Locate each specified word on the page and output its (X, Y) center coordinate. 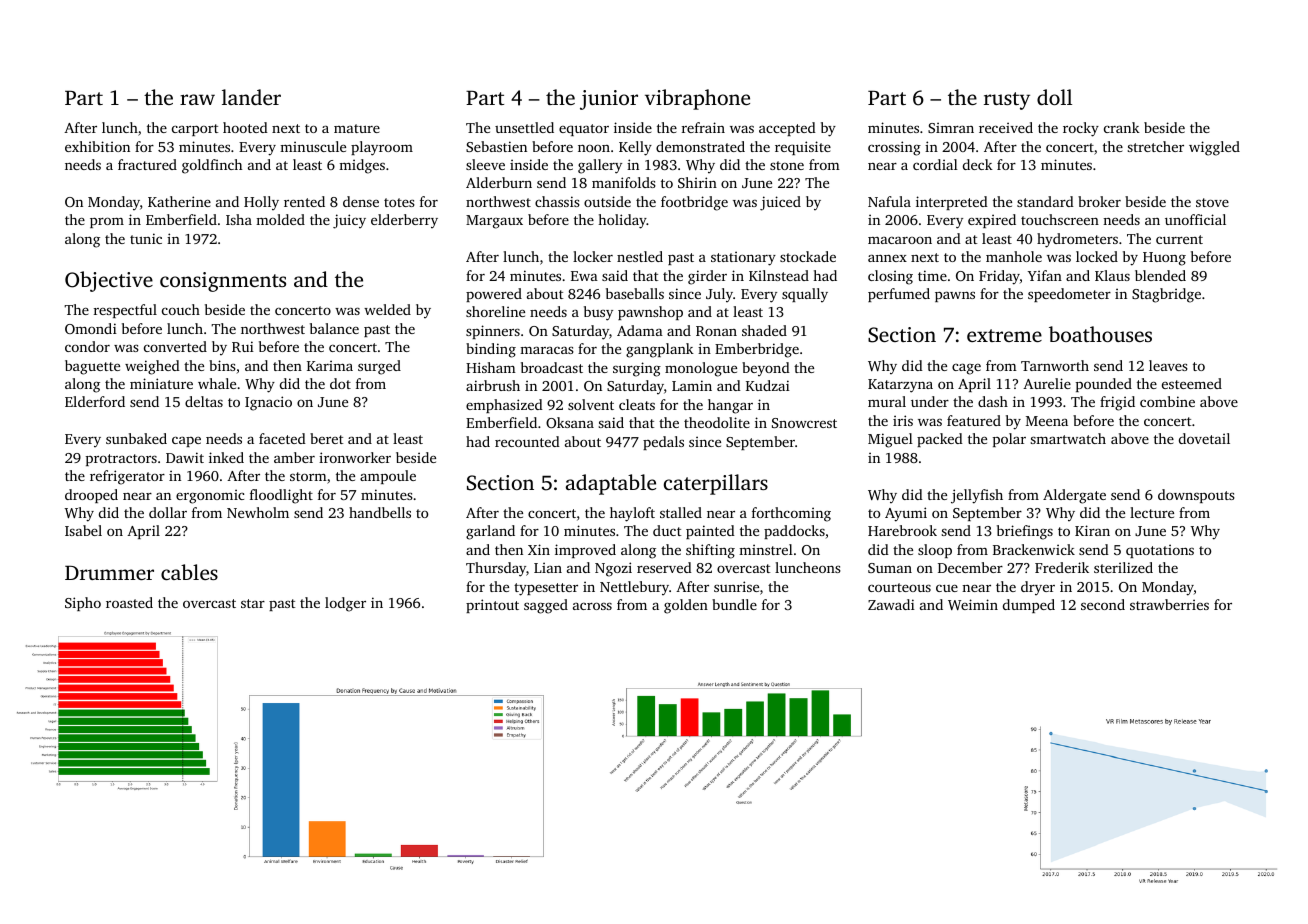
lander (251, 97)
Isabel (83, 530)
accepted (787, 129)
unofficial (1195, 219)
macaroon (900, 240)
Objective (109, 281)
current (1179, 239)
